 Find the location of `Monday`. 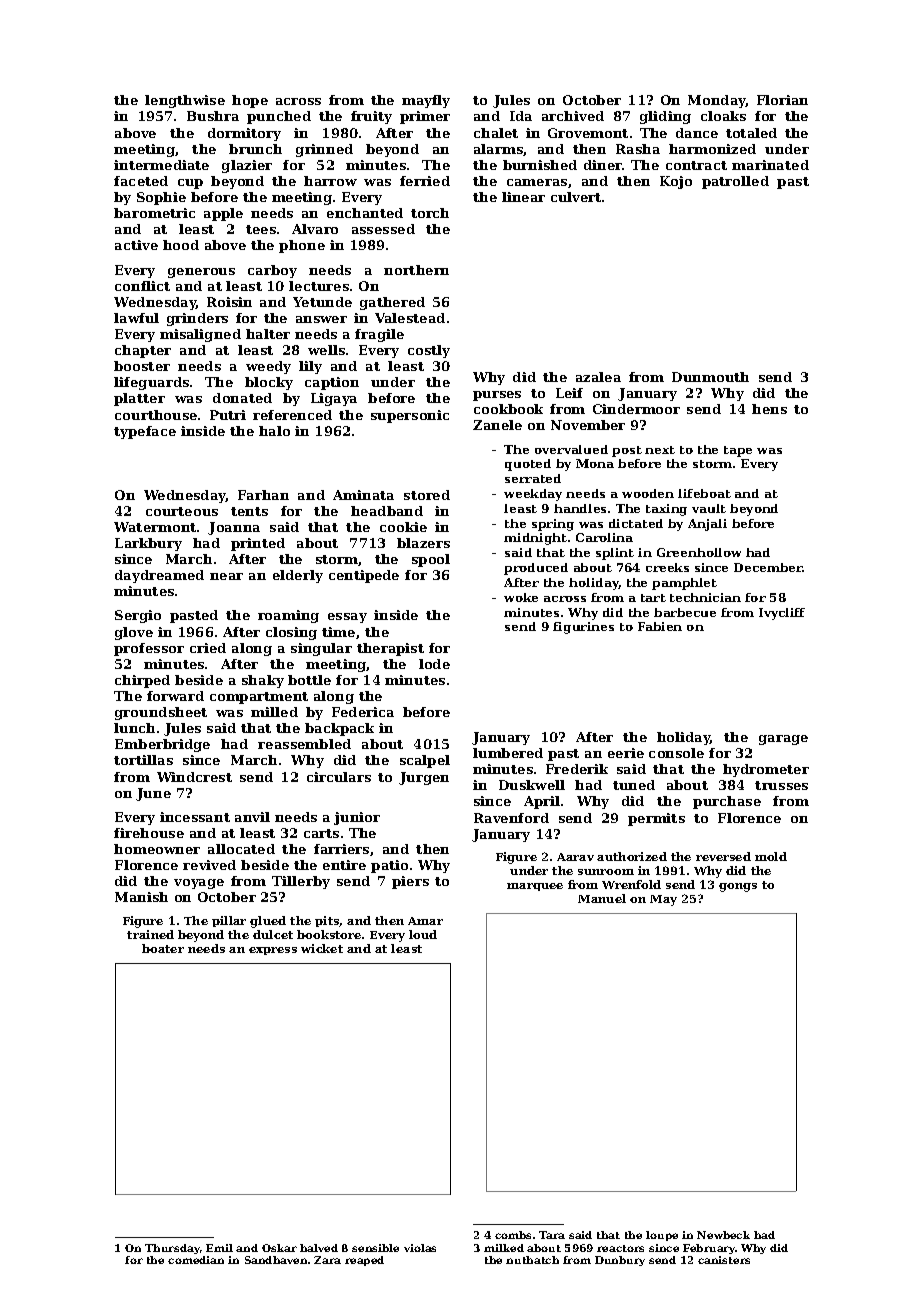

Monday is located at coordinates (717, 101).
